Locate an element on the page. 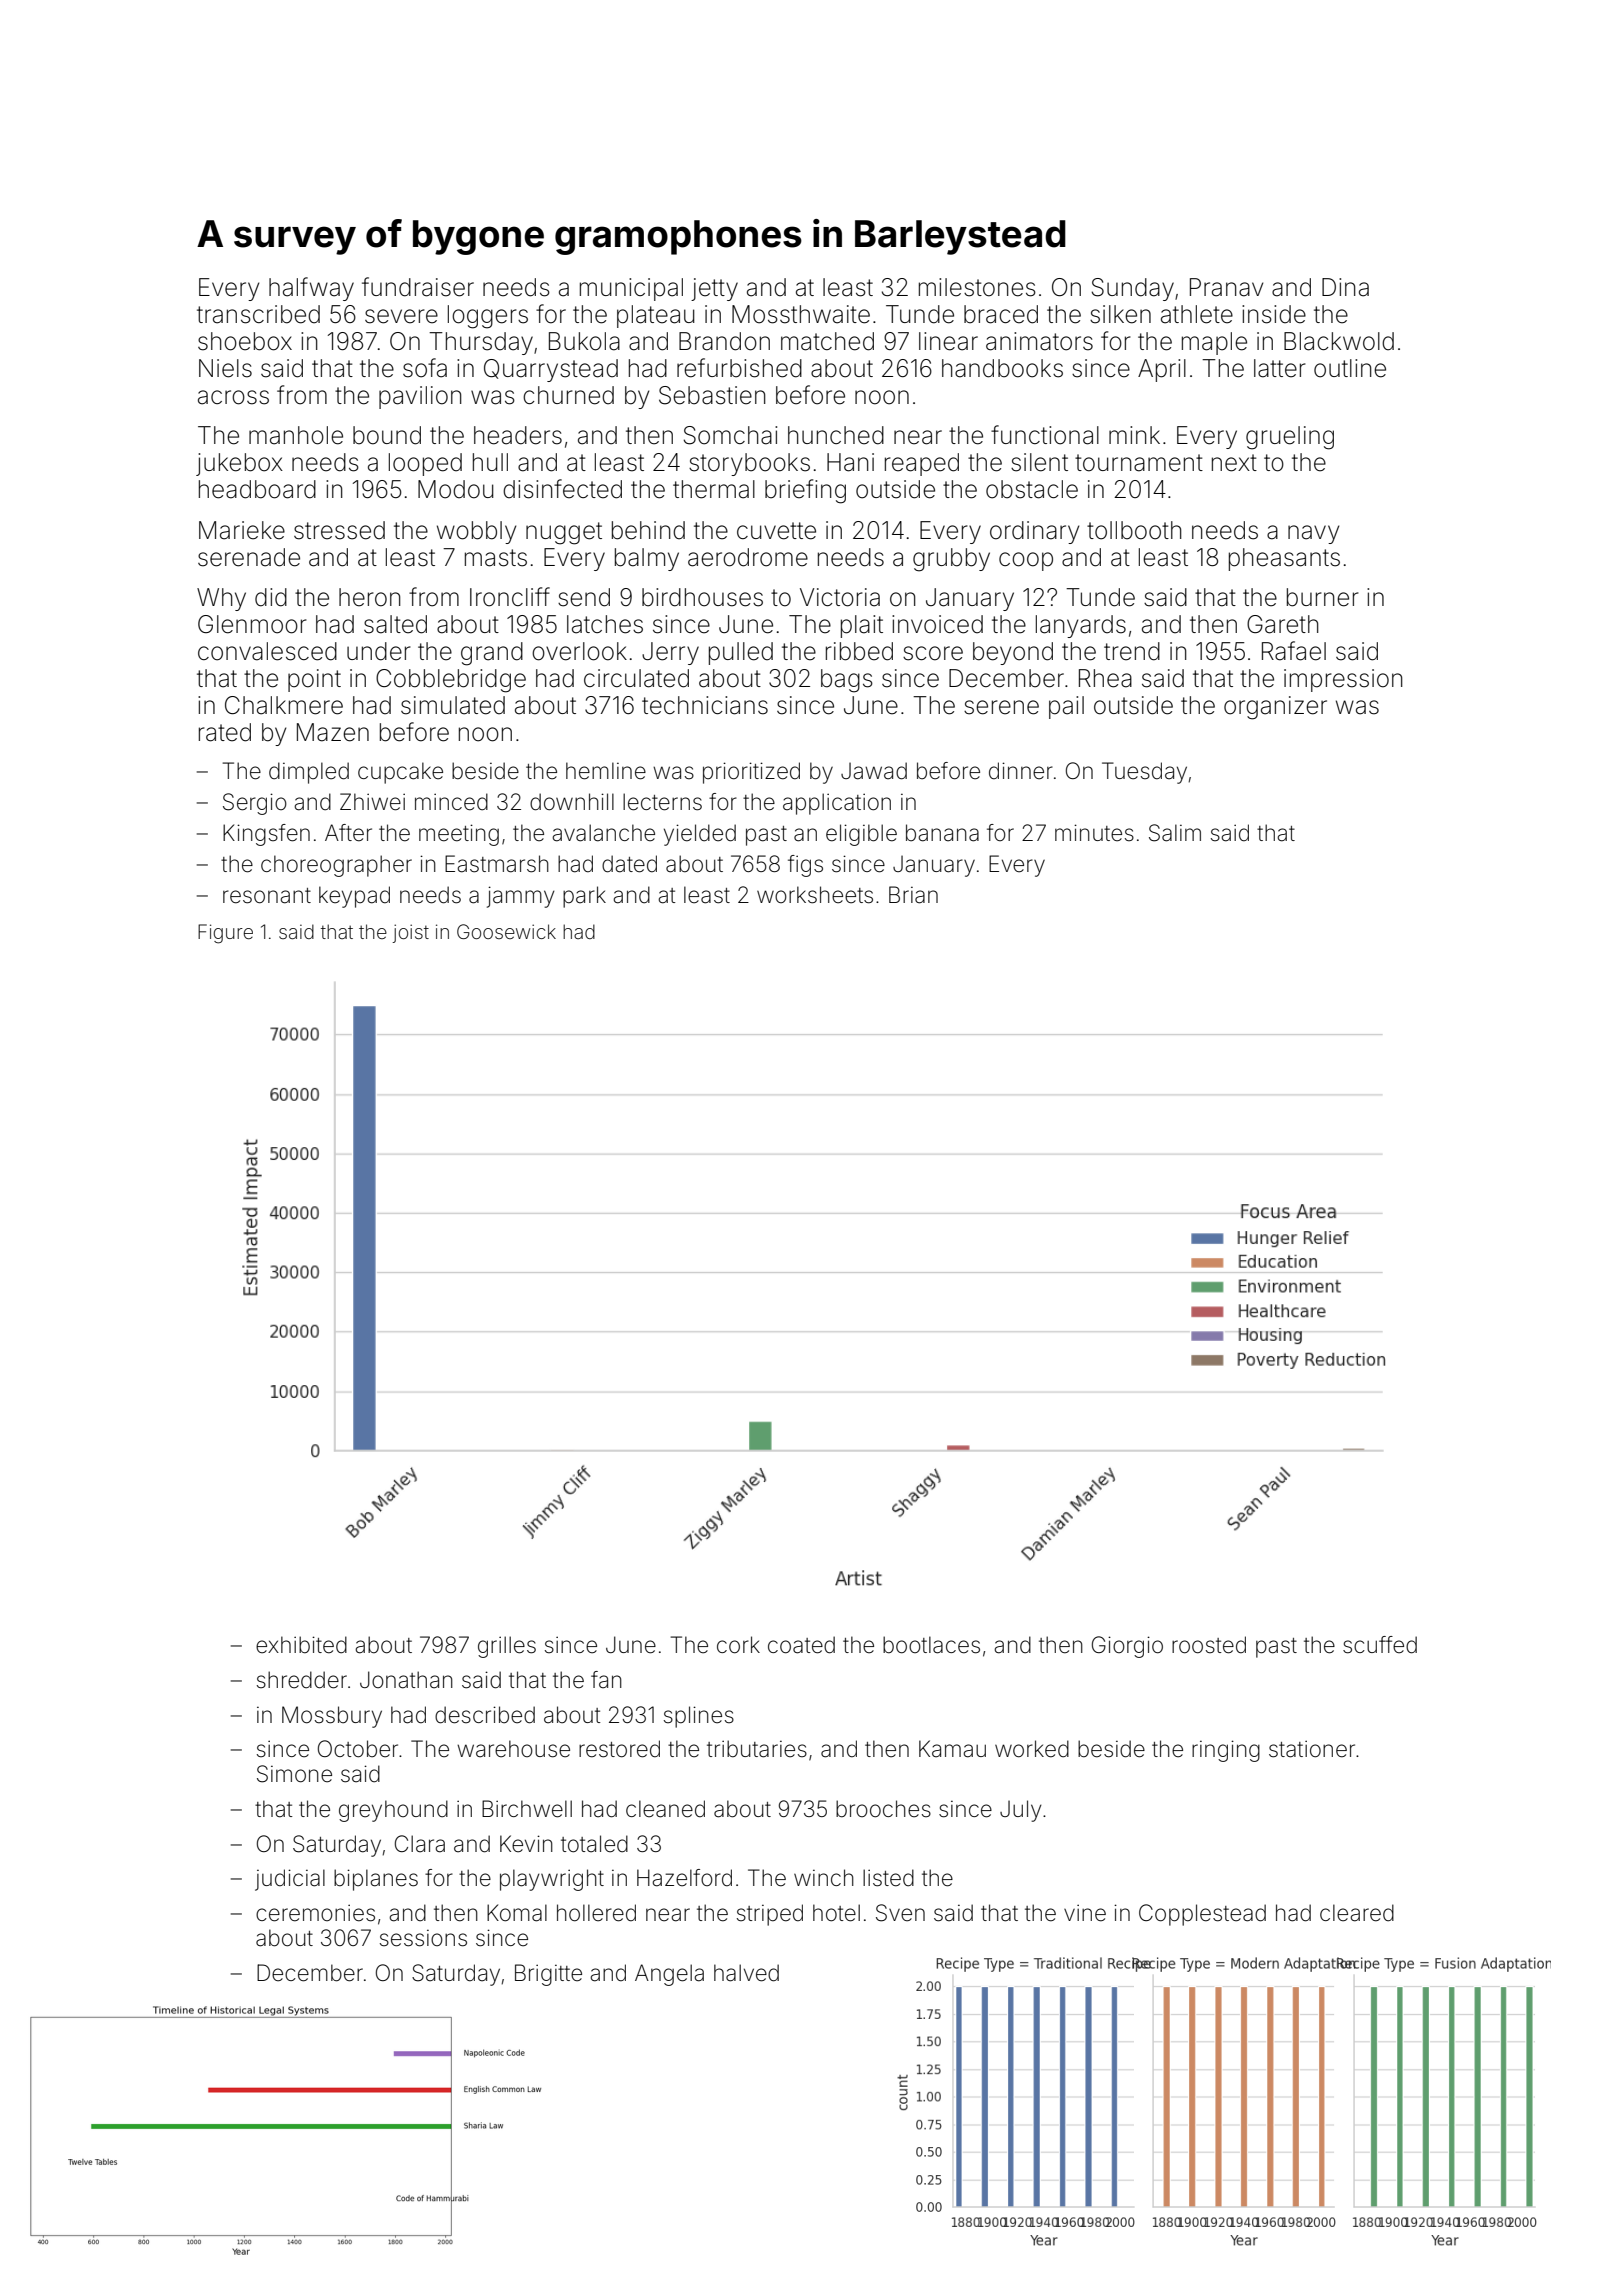  latter is located at coordinates (1280, 368).
